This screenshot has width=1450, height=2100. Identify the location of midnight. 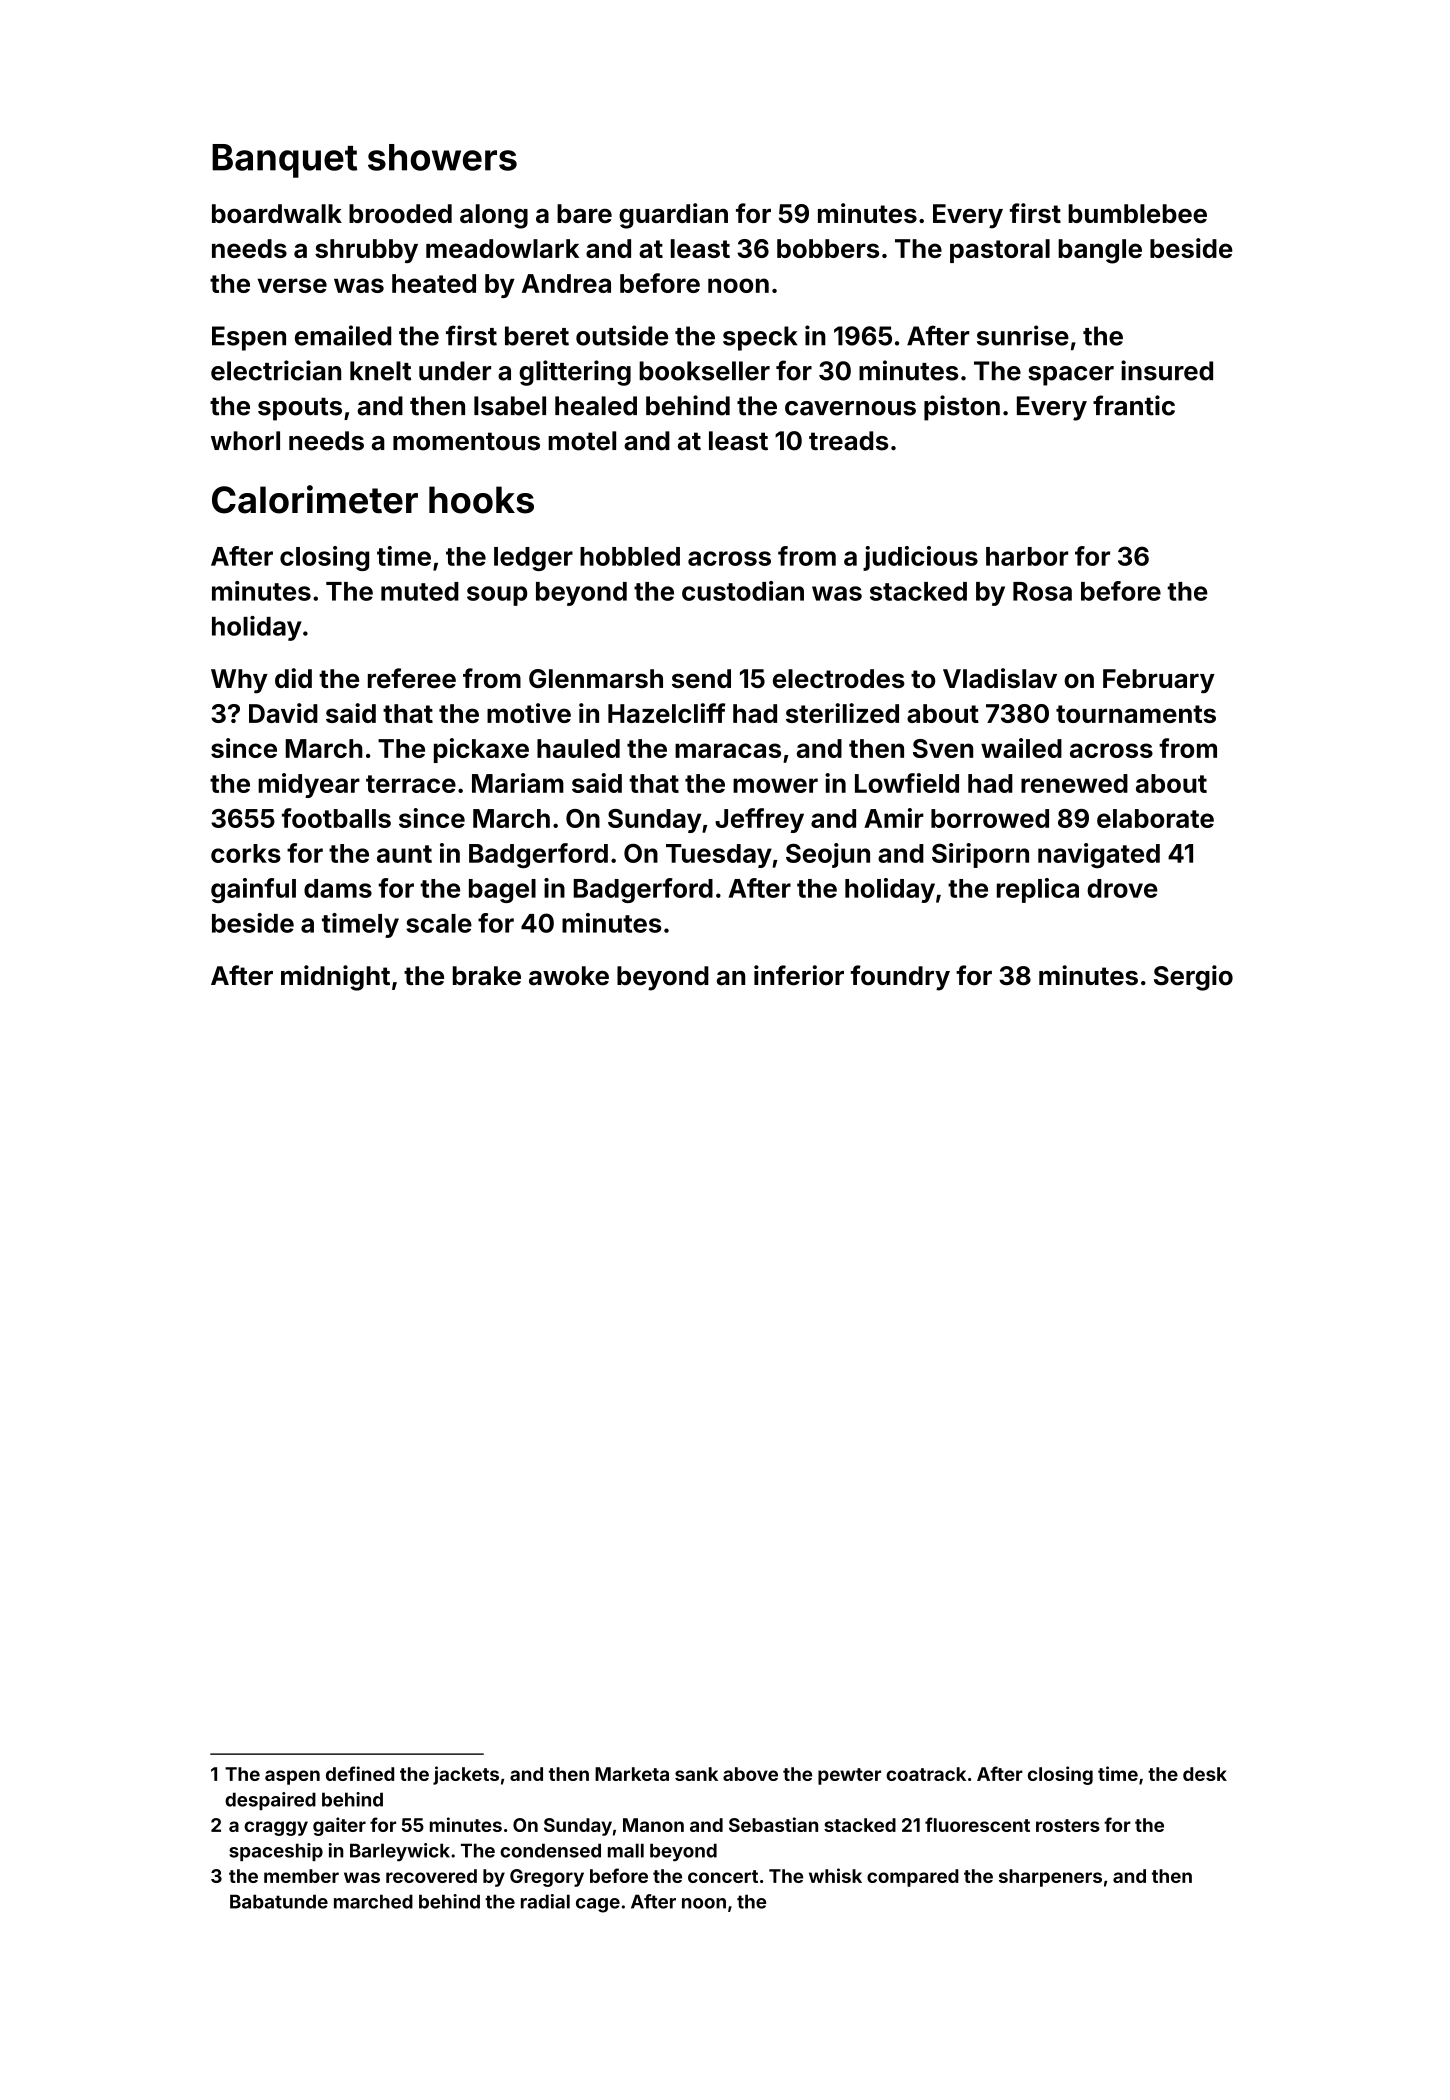
(335, 978).
